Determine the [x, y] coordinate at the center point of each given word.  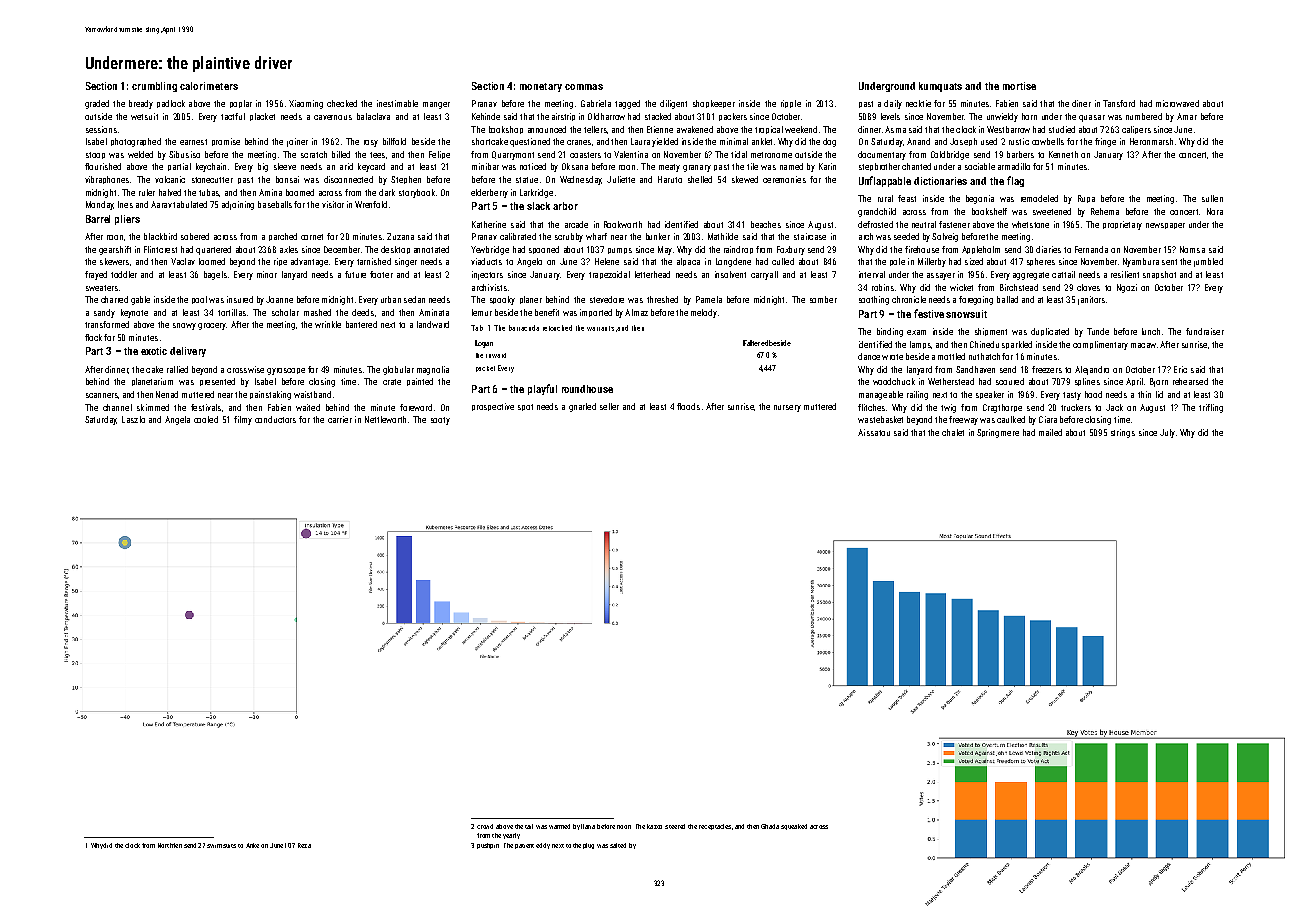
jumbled [1208, 262]
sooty [440, 421]
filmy [243, 420]
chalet [953, 432]
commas [584, 87]
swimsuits [221, 846]
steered [675, 826]
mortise [1019, 86]
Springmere [998, 433]
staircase [810, 236]
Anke [252, 845]
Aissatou [874, 432]
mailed [1050, 432]
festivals [206, 407]
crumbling [154, 87]
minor [267, 274]
